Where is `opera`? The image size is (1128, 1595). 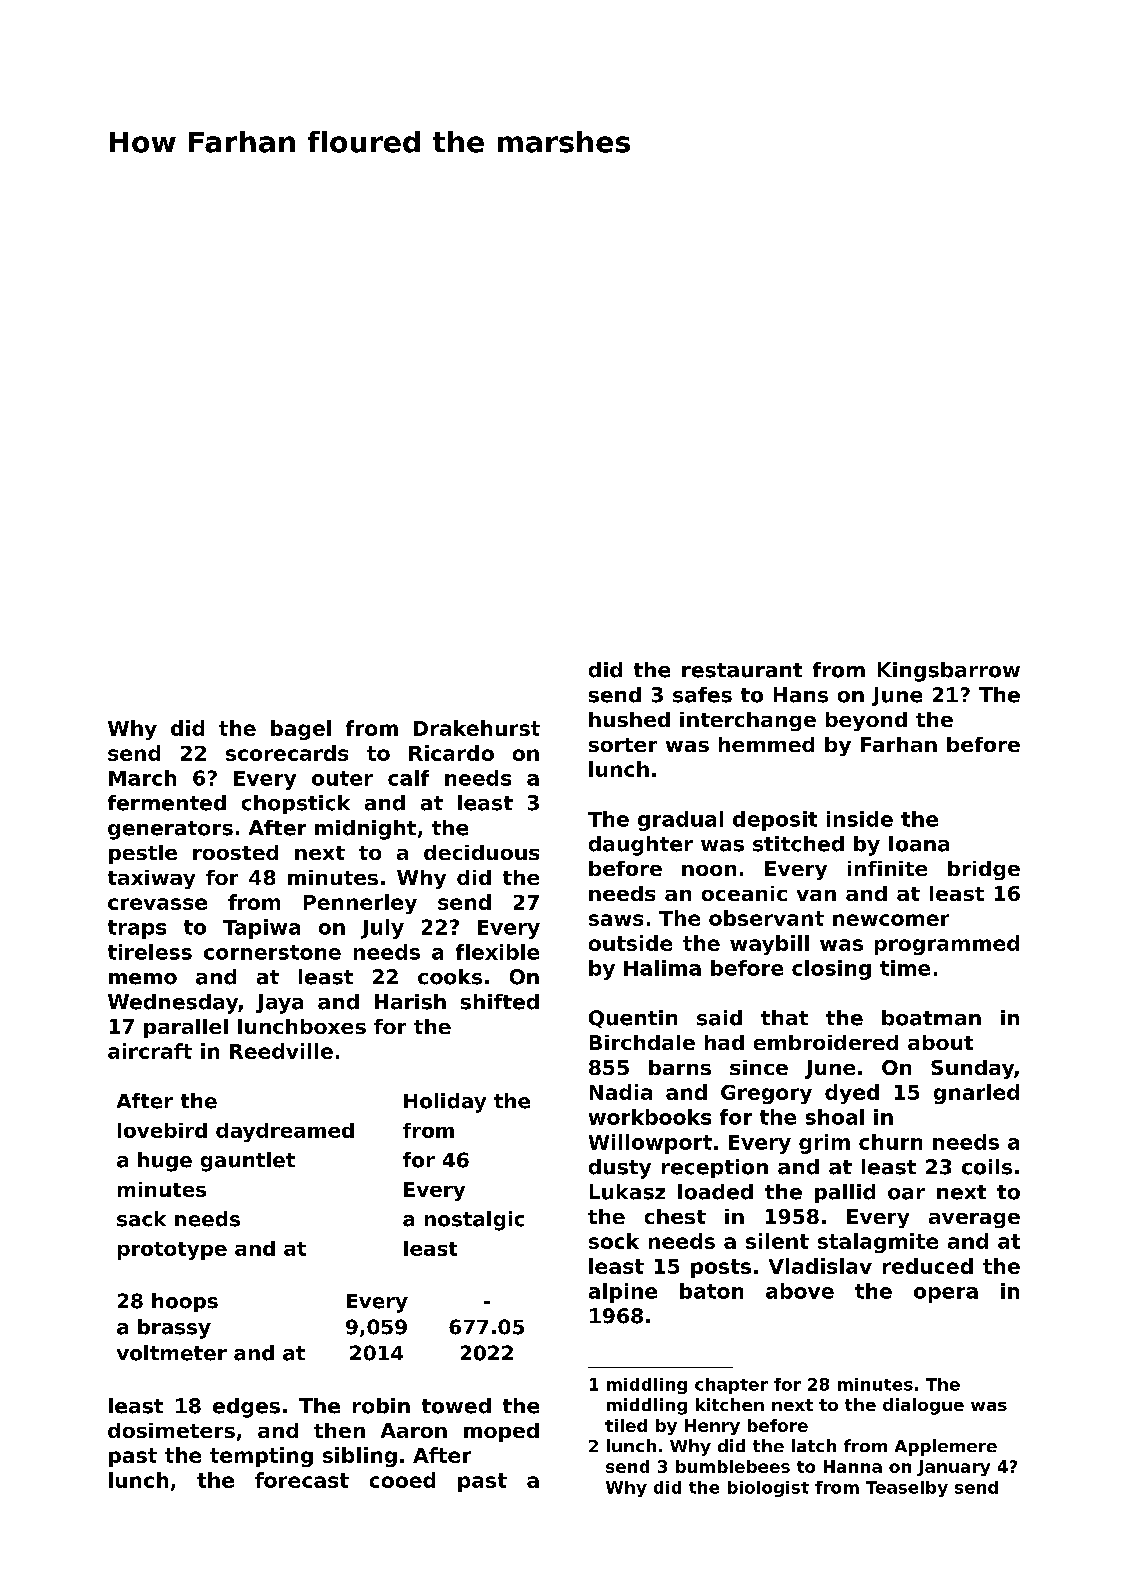
opera is located at coordinates (946, 1295).
